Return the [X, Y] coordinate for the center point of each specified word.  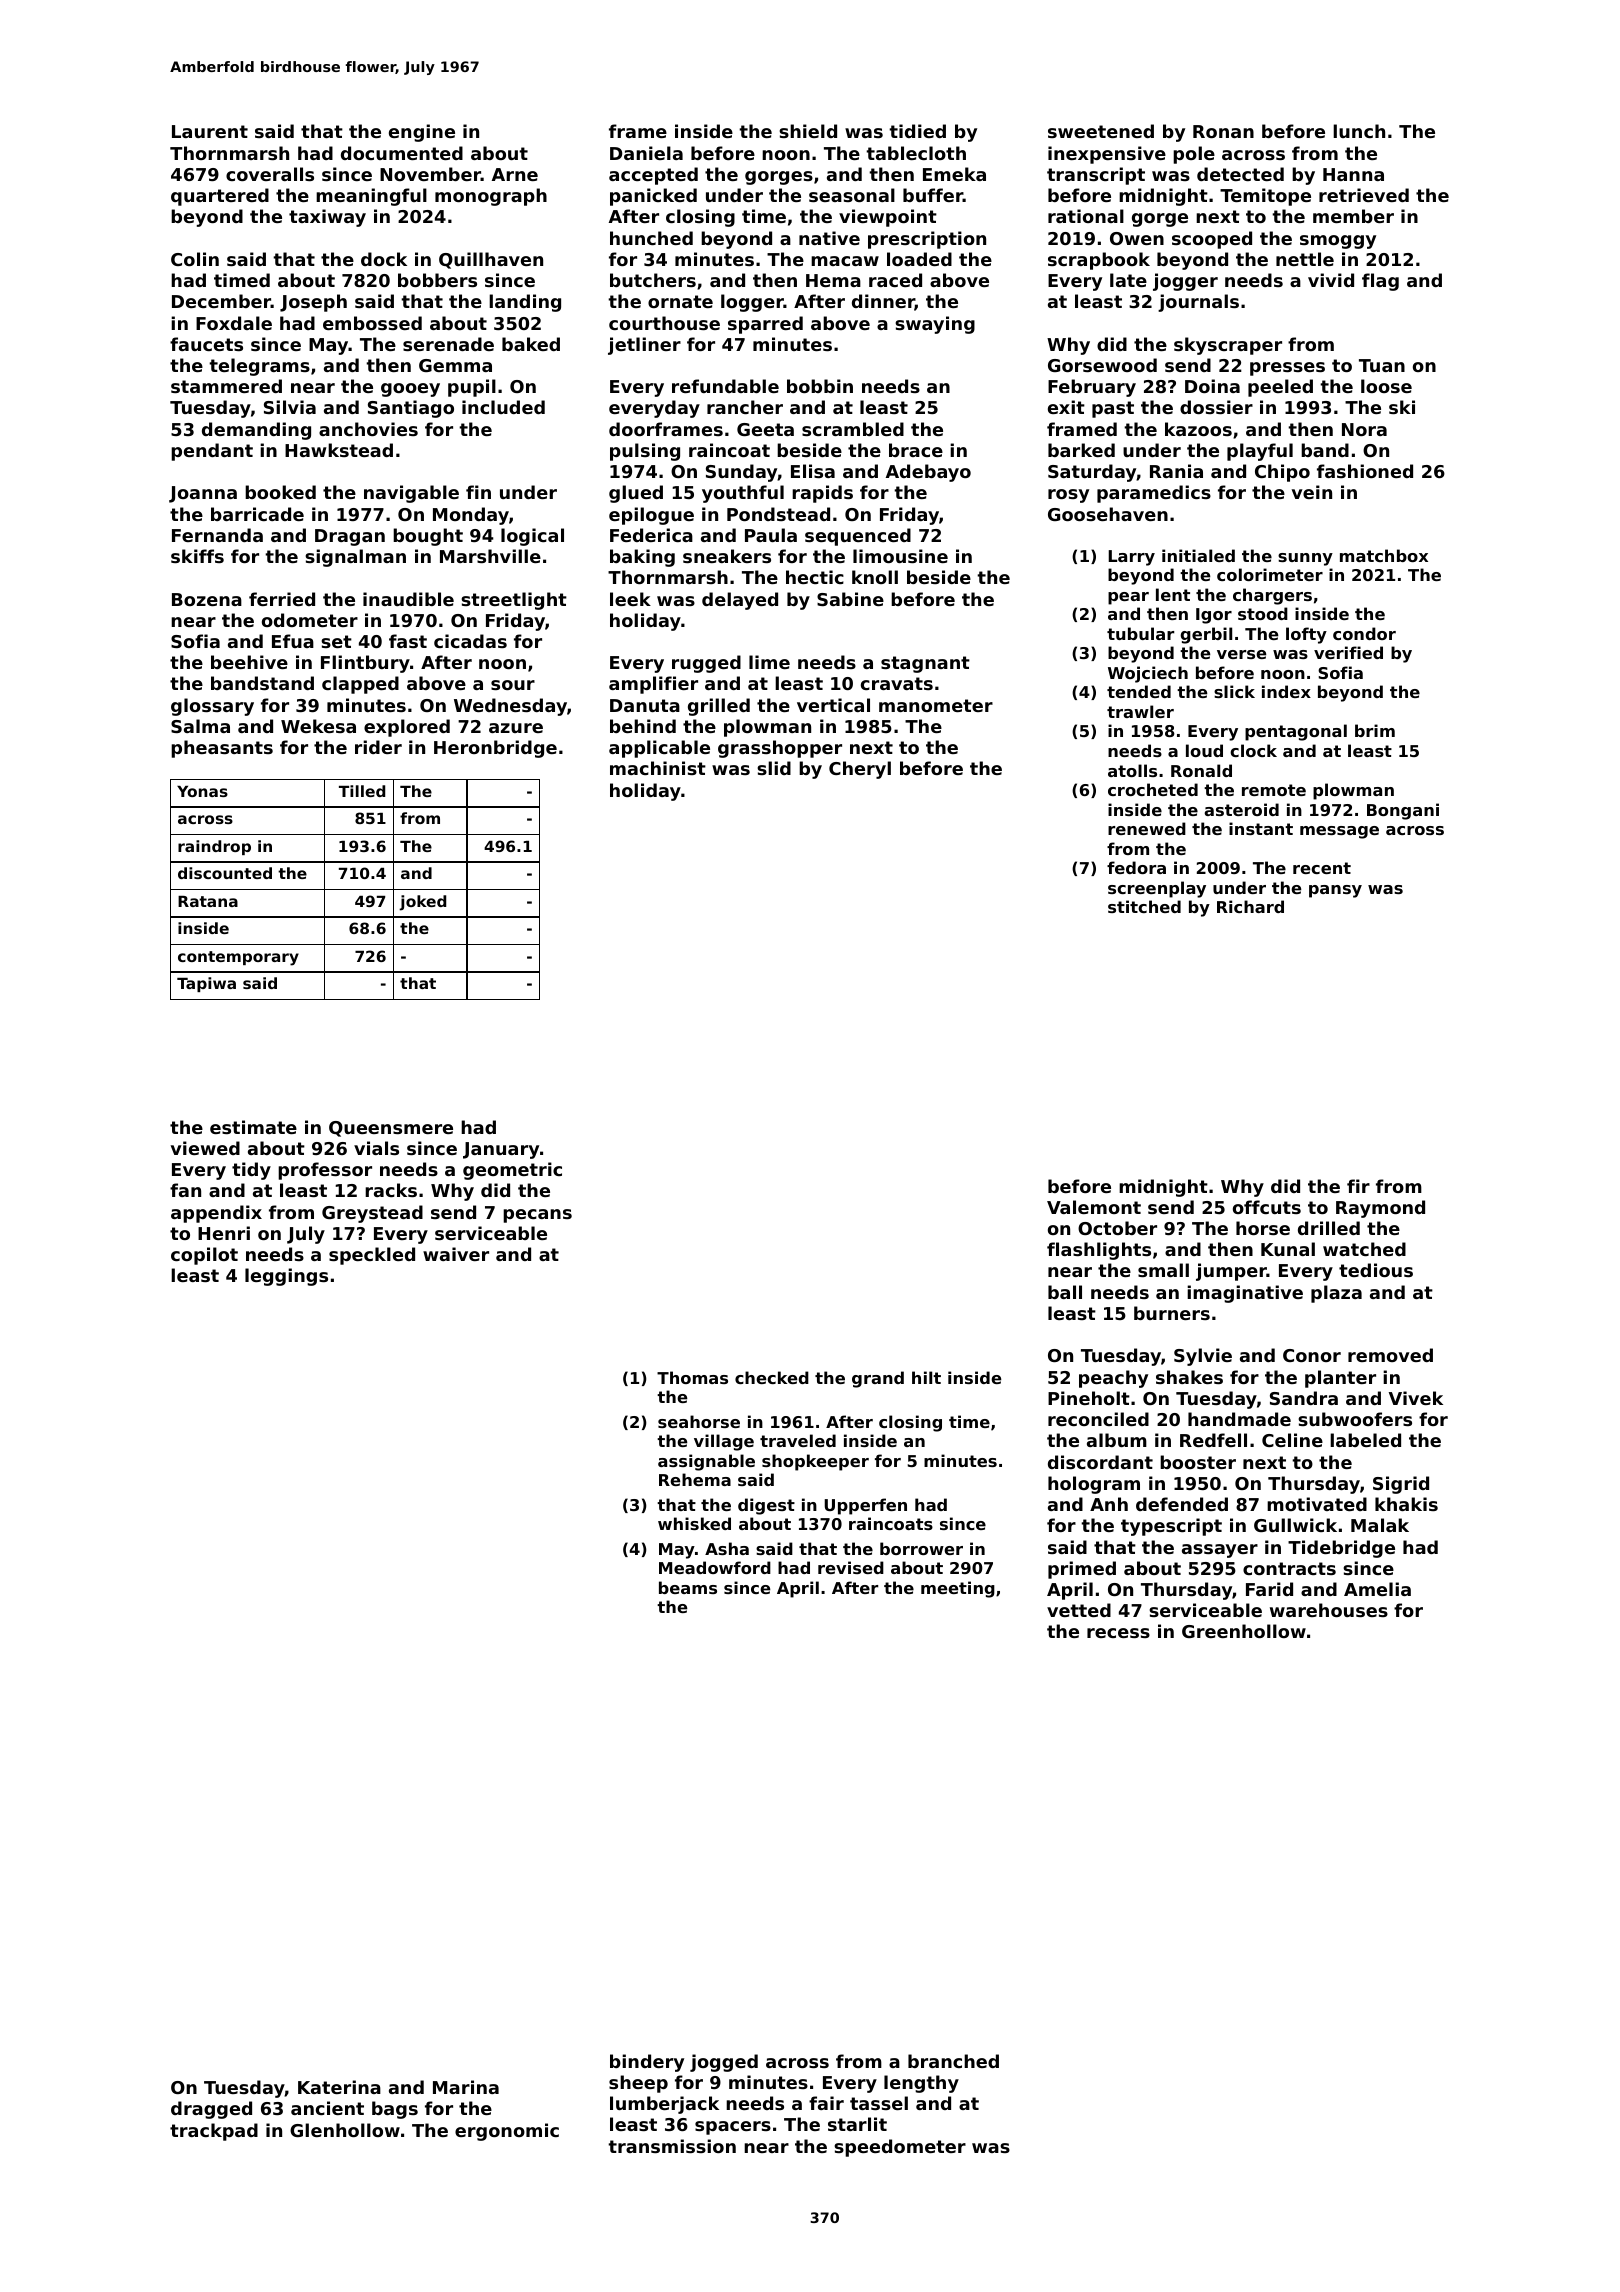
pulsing [645, 452]
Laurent [210, 131]
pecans [537, 1216]
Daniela [646, 153]
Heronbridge [495, 749]
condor [1364, 633]
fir [1358, 1186]
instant [1261, 828]
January [501, 1150]
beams [688, 1587]
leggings [286, 1277]
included [503, 407]
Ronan [1223, 131]
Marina [466, 2087]
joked [422, 903]
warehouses [1329, 1610]
